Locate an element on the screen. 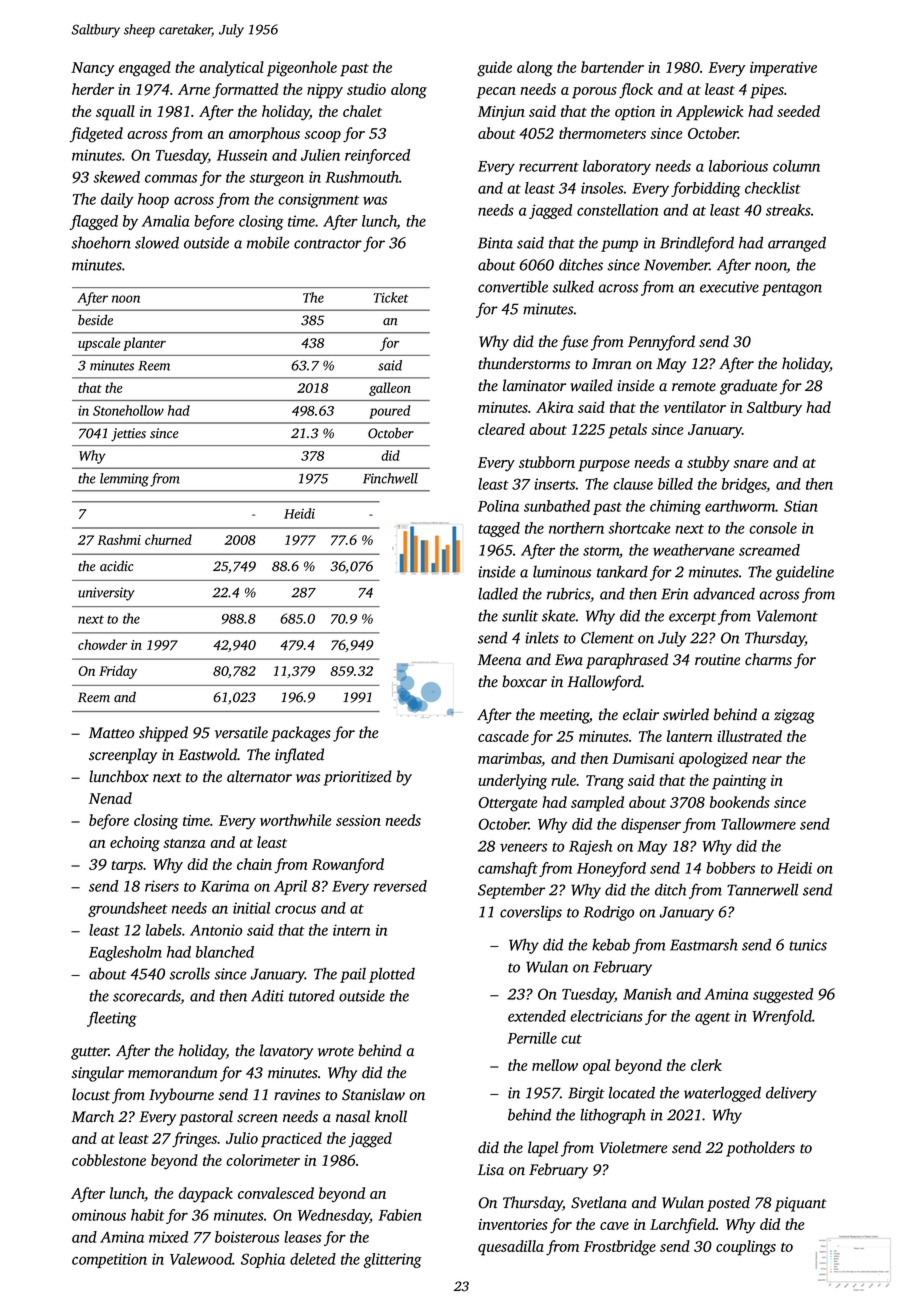 The image size is (908, 1316). Nancy is located at coordinates (92, 69).
